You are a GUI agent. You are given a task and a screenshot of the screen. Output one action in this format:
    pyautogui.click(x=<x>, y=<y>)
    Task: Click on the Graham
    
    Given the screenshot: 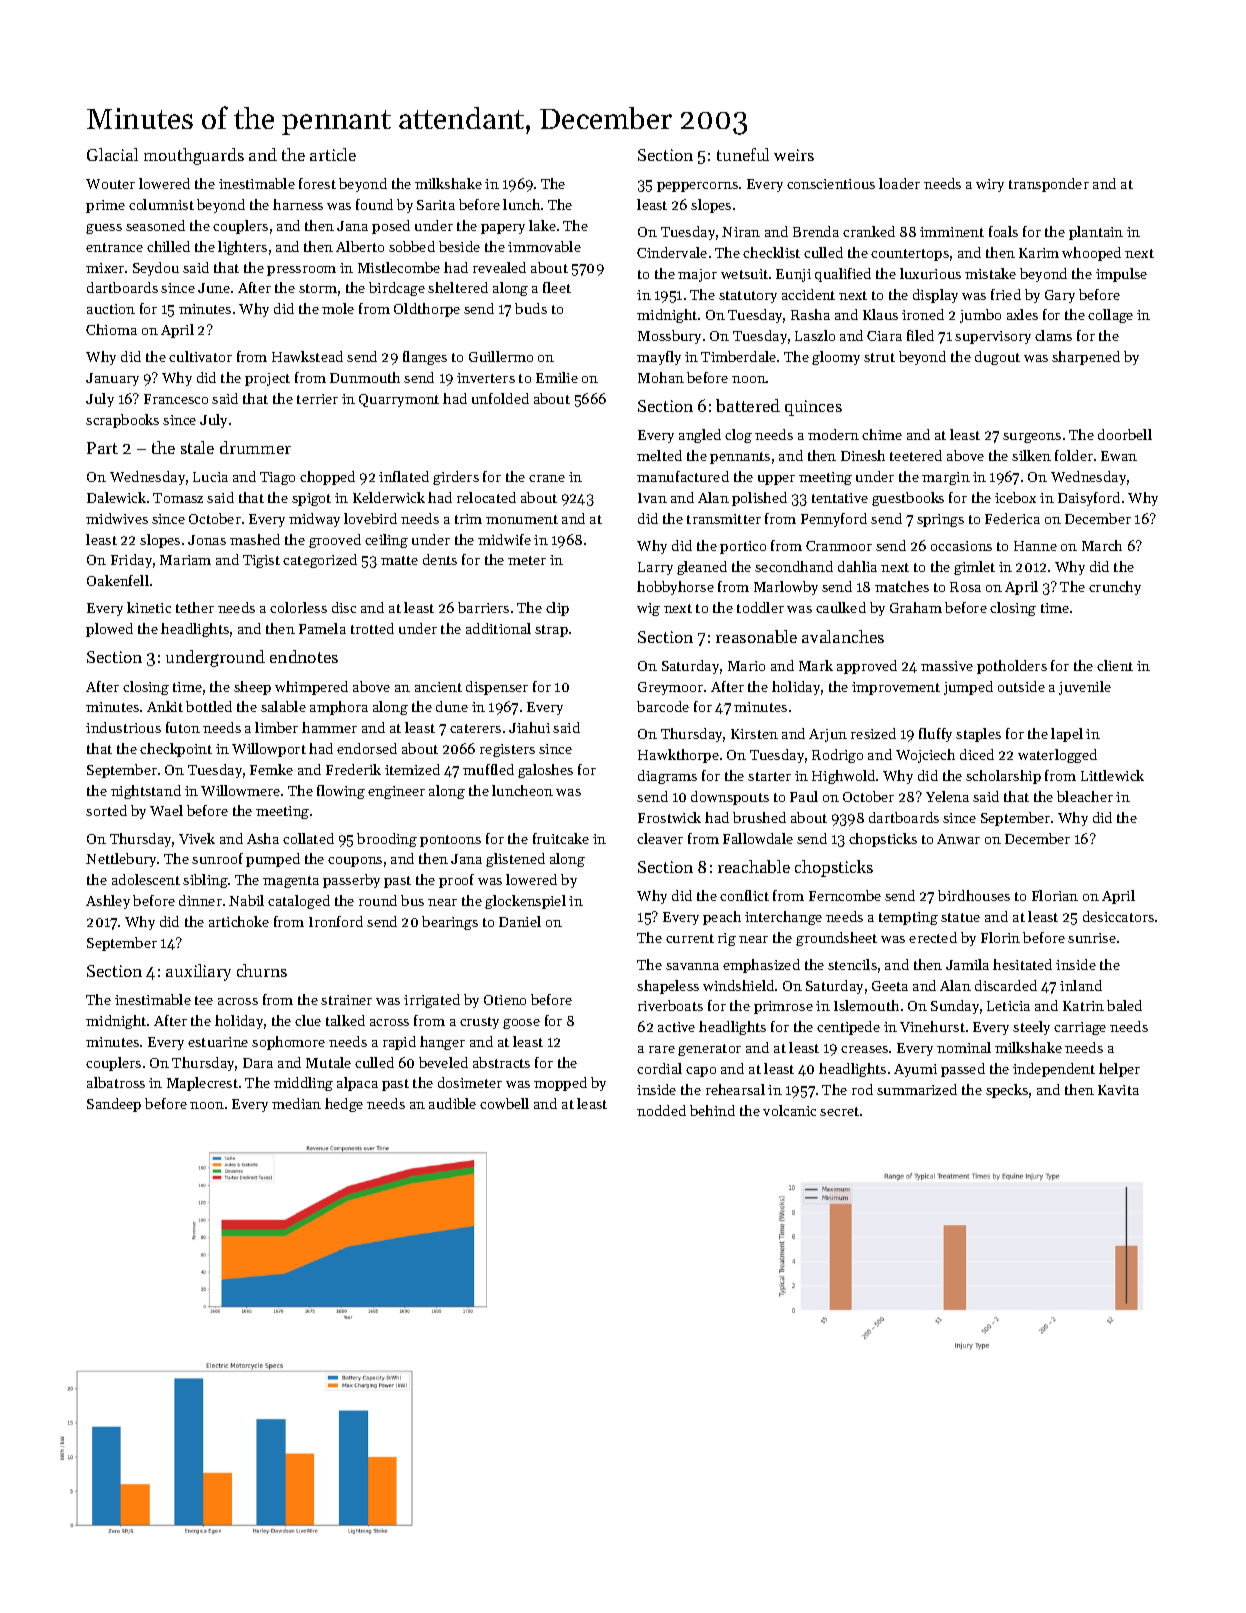 What is the action you would take?
    pyautogui.click(x=916, y=607)
